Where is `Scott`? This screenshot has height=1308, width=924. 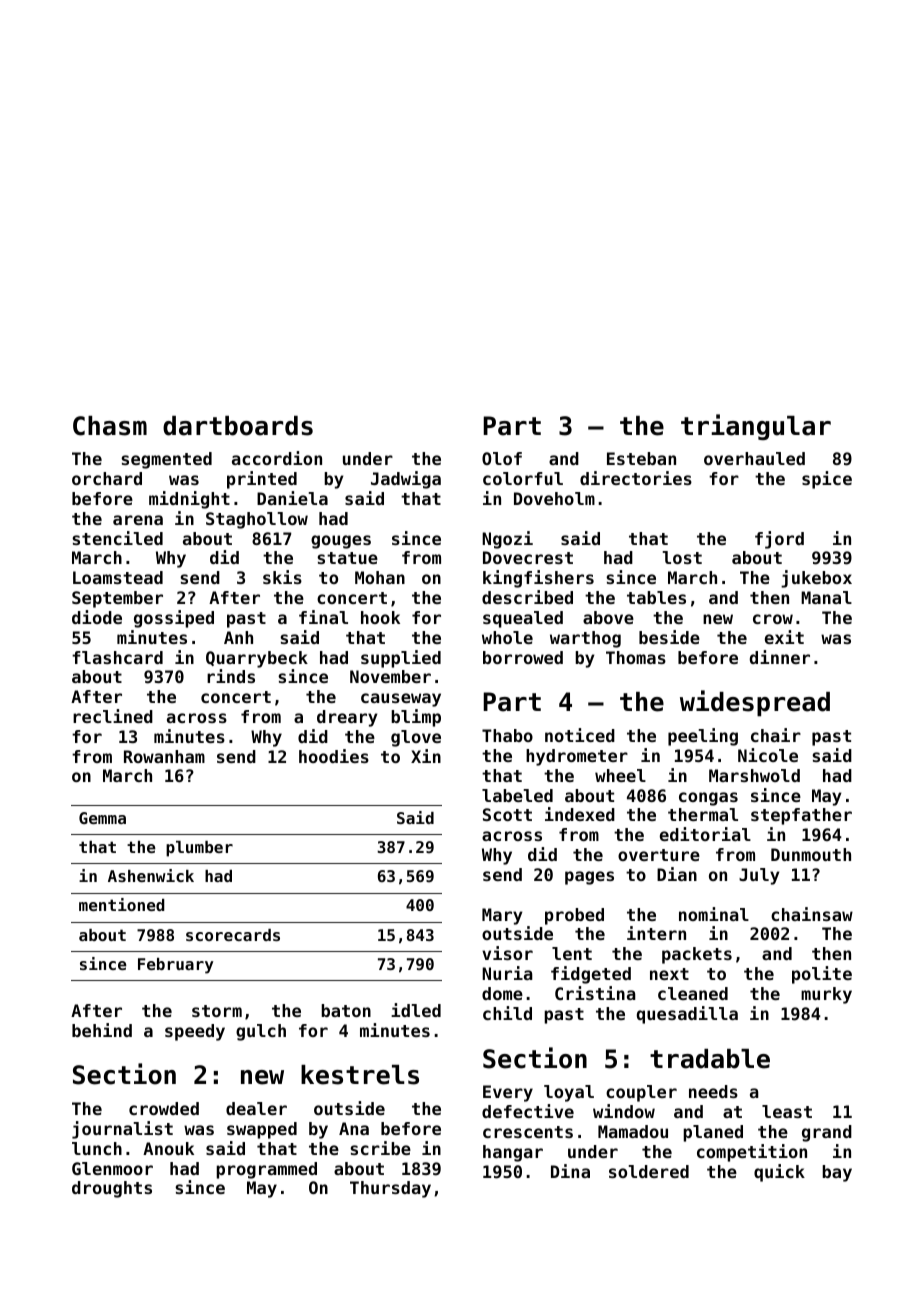 Scott is located at coordinates (507, 814).
